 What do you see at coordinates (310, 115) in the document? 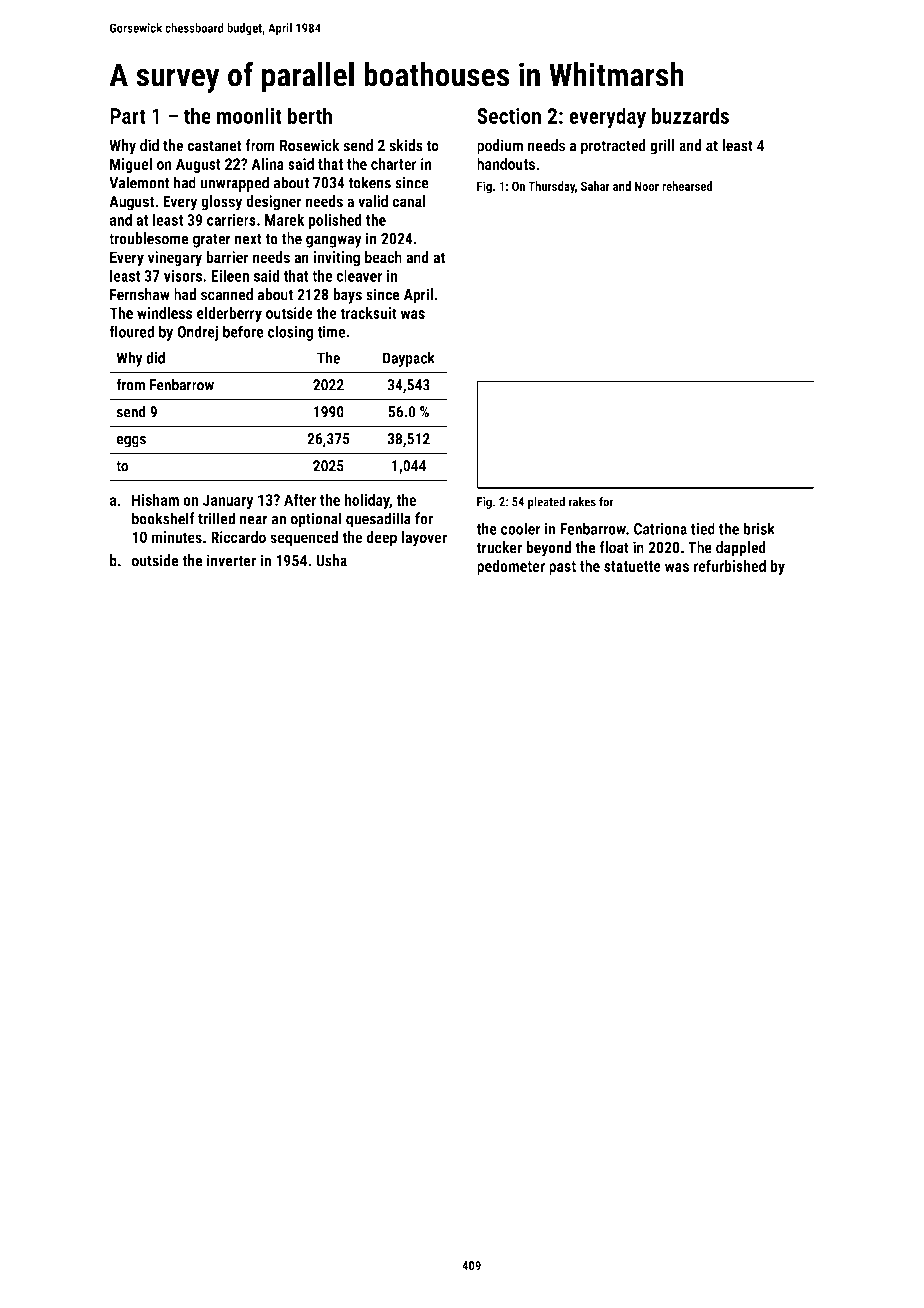
I see `berth` at bounding box center [310, 115].
